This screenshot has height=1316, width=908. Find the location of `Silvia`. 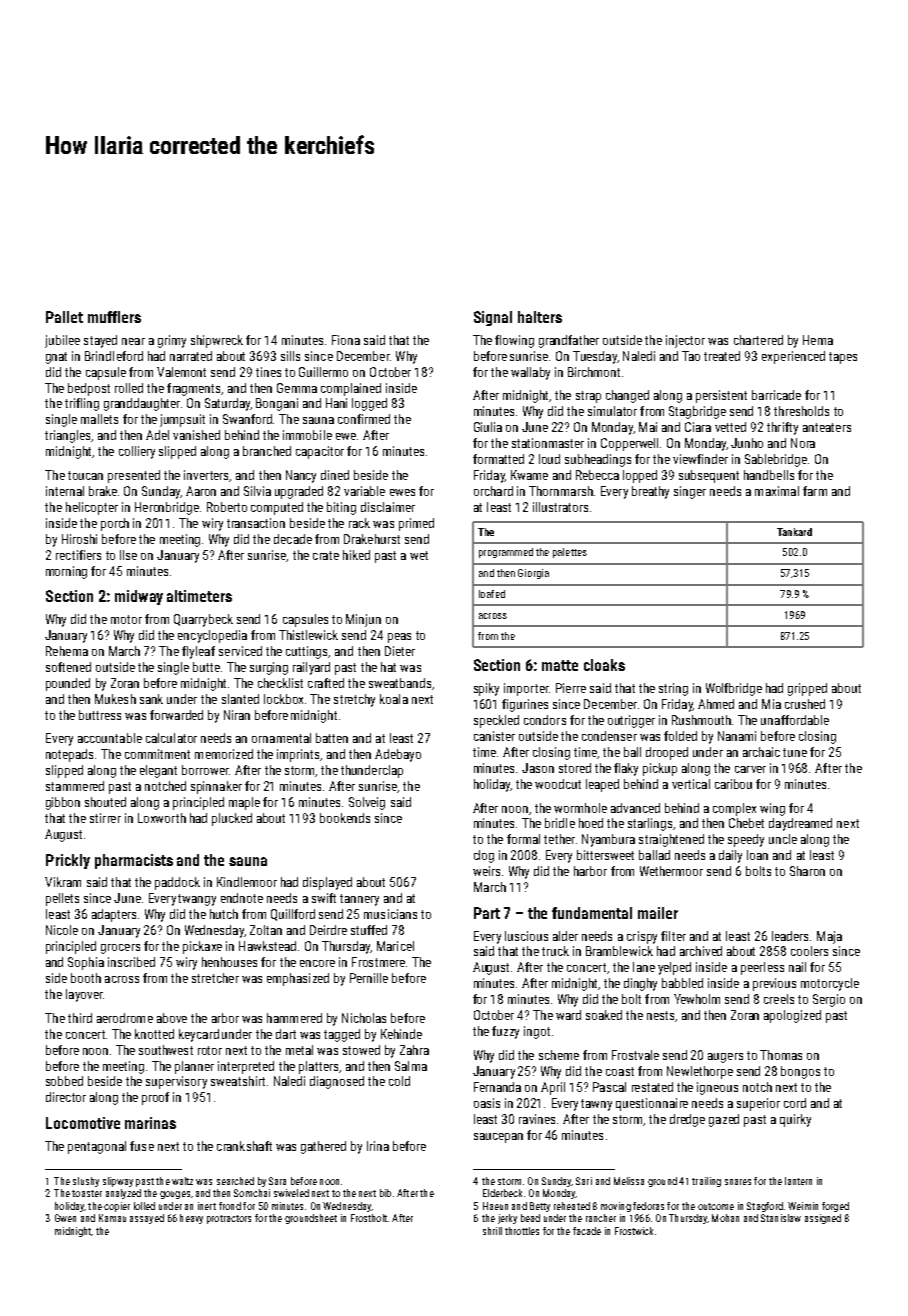

Silvia is located at coordinates (257, 491).
